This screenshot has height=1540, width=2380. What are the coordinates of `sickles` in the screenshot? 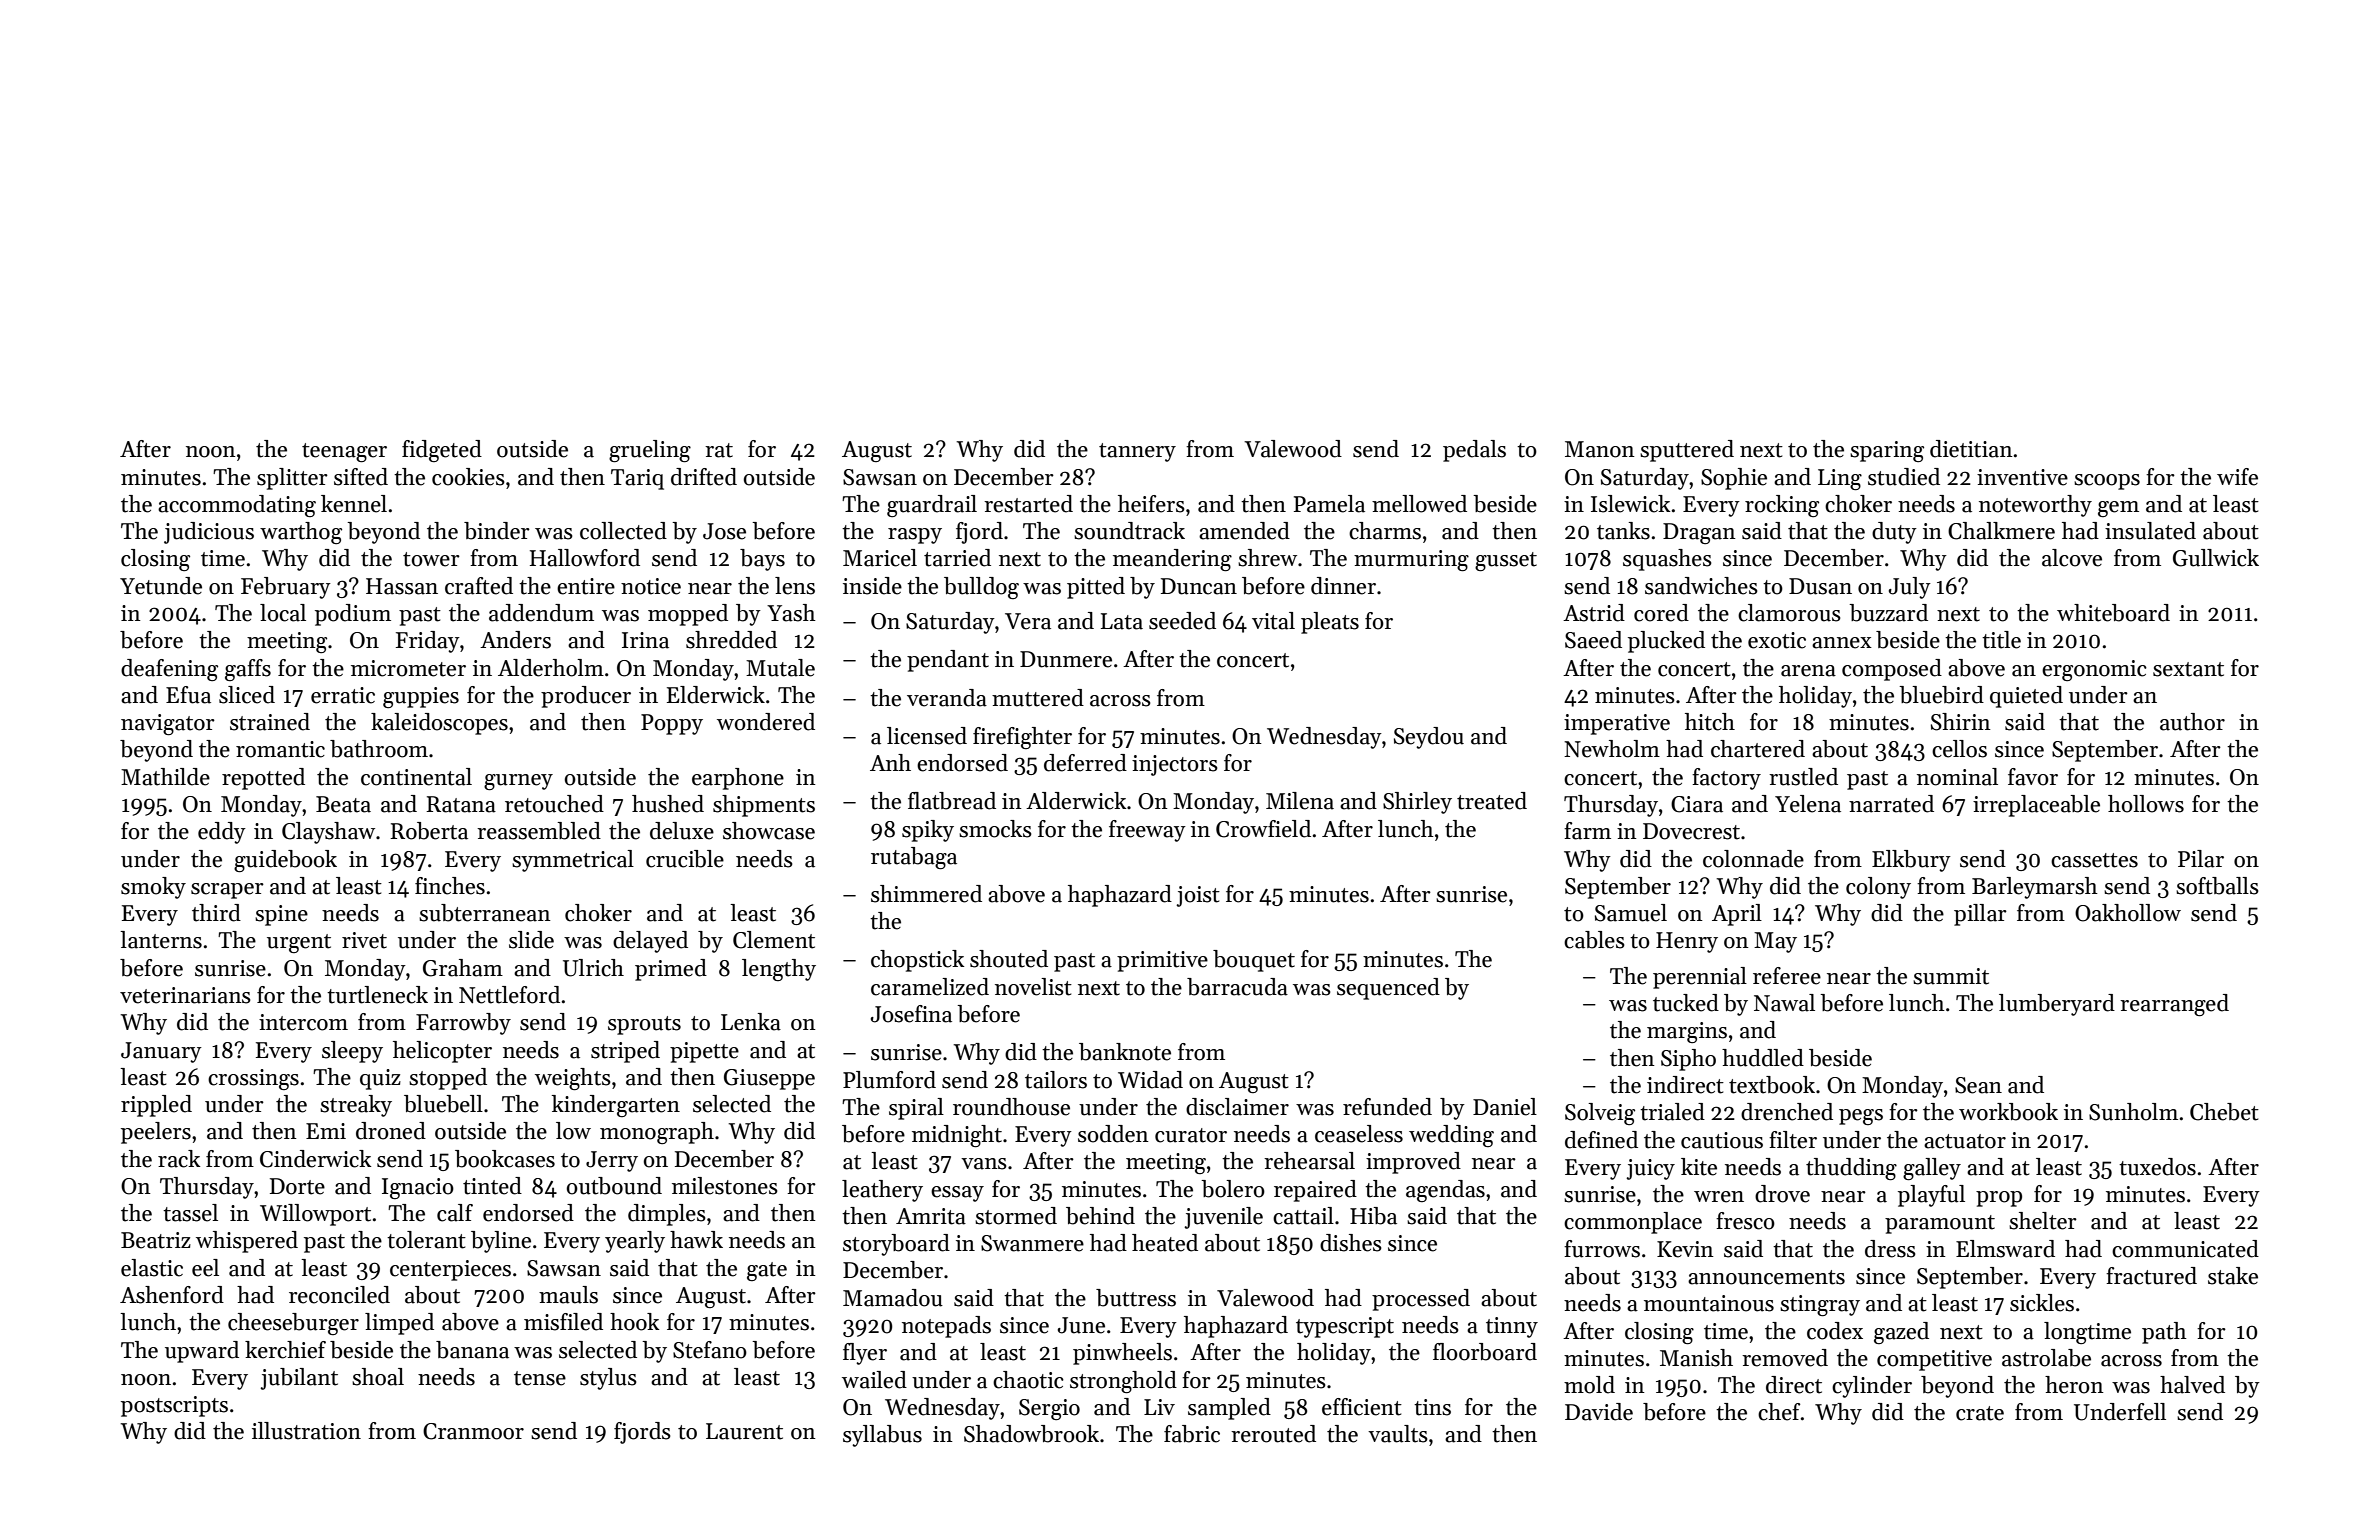 It's located at (2042, 1303).
